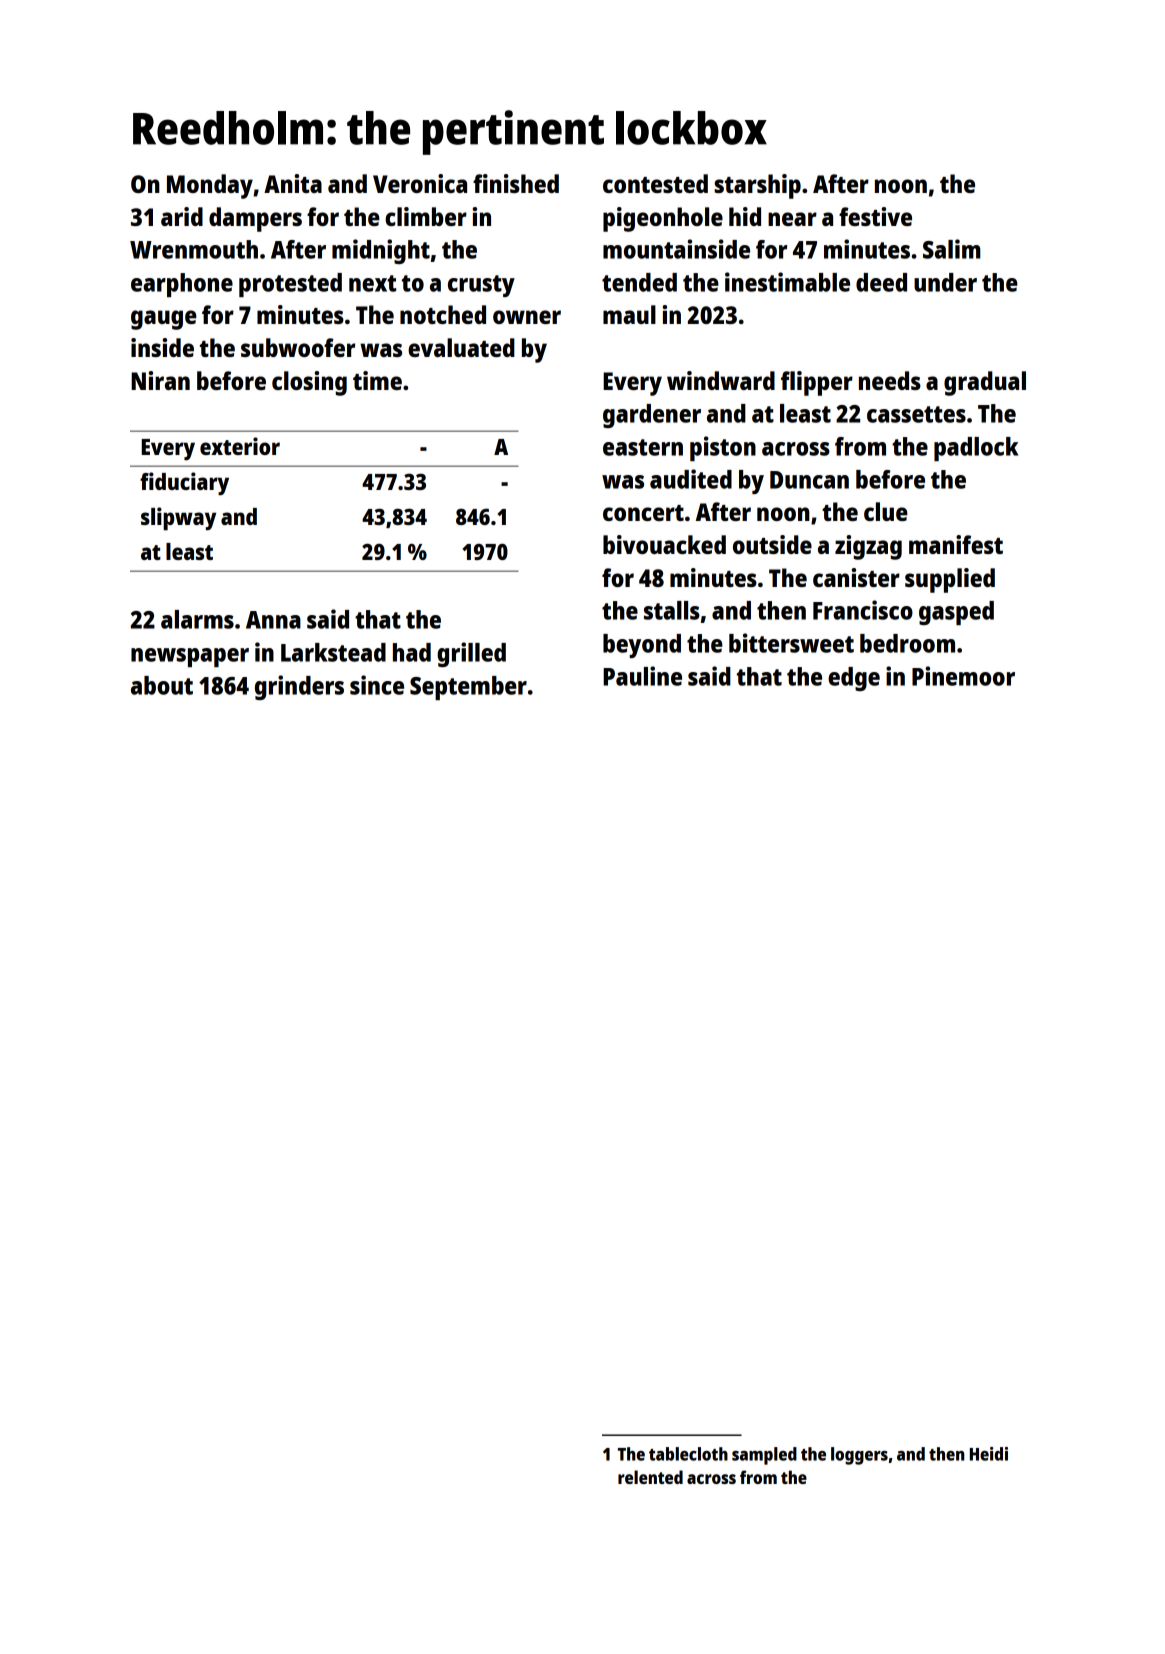 The width and height of the page is (1165, 1654). Describe the element at coordinates (663, 219) in the page. I see `pigeonhole` at that location.
